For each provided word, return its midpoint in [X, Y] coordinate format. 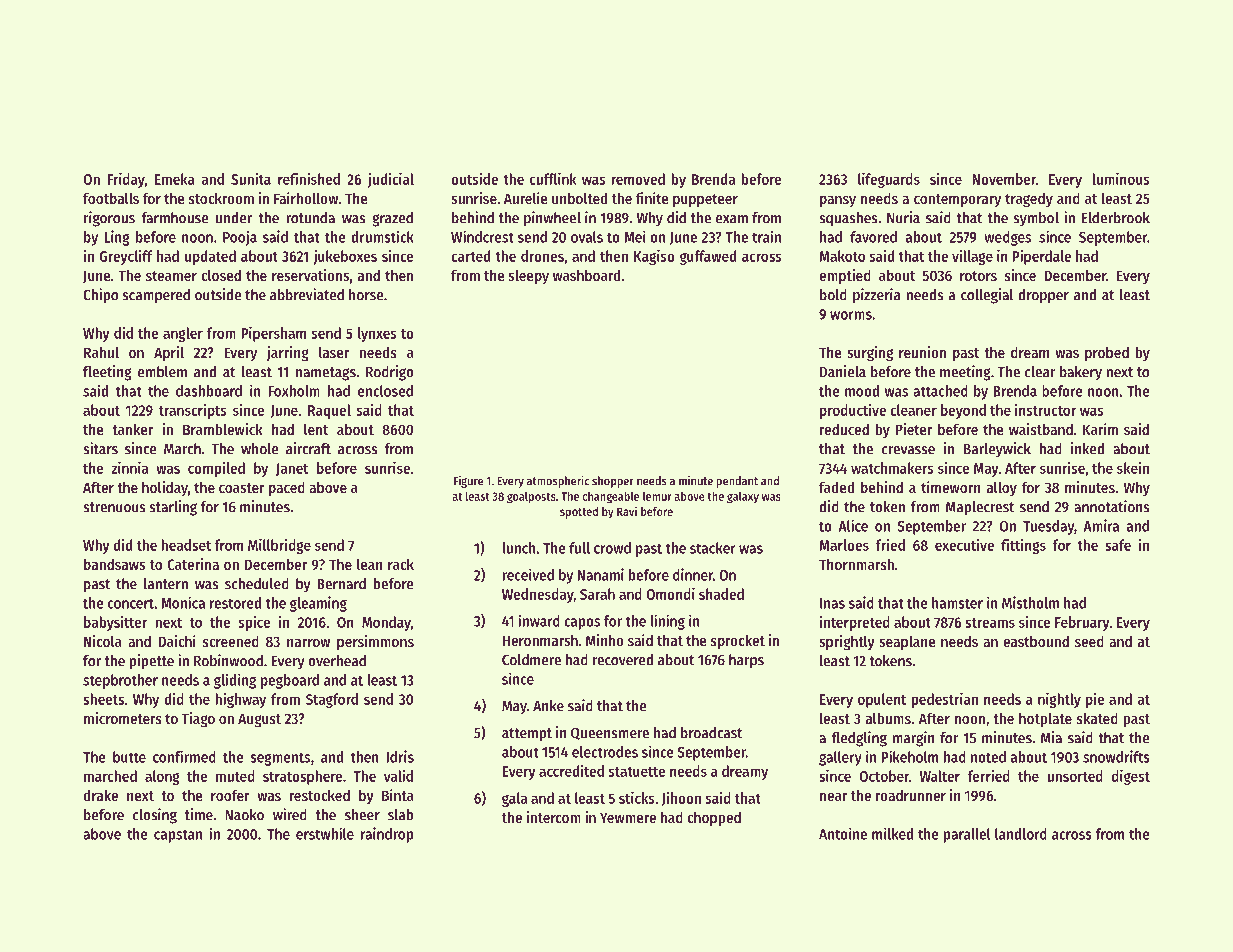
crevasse [908, 450]
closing [155, 816]
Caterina [193, 564]
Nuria [903, 217]
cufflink [553, 178]
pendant [737, 482]
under [234, 218]
